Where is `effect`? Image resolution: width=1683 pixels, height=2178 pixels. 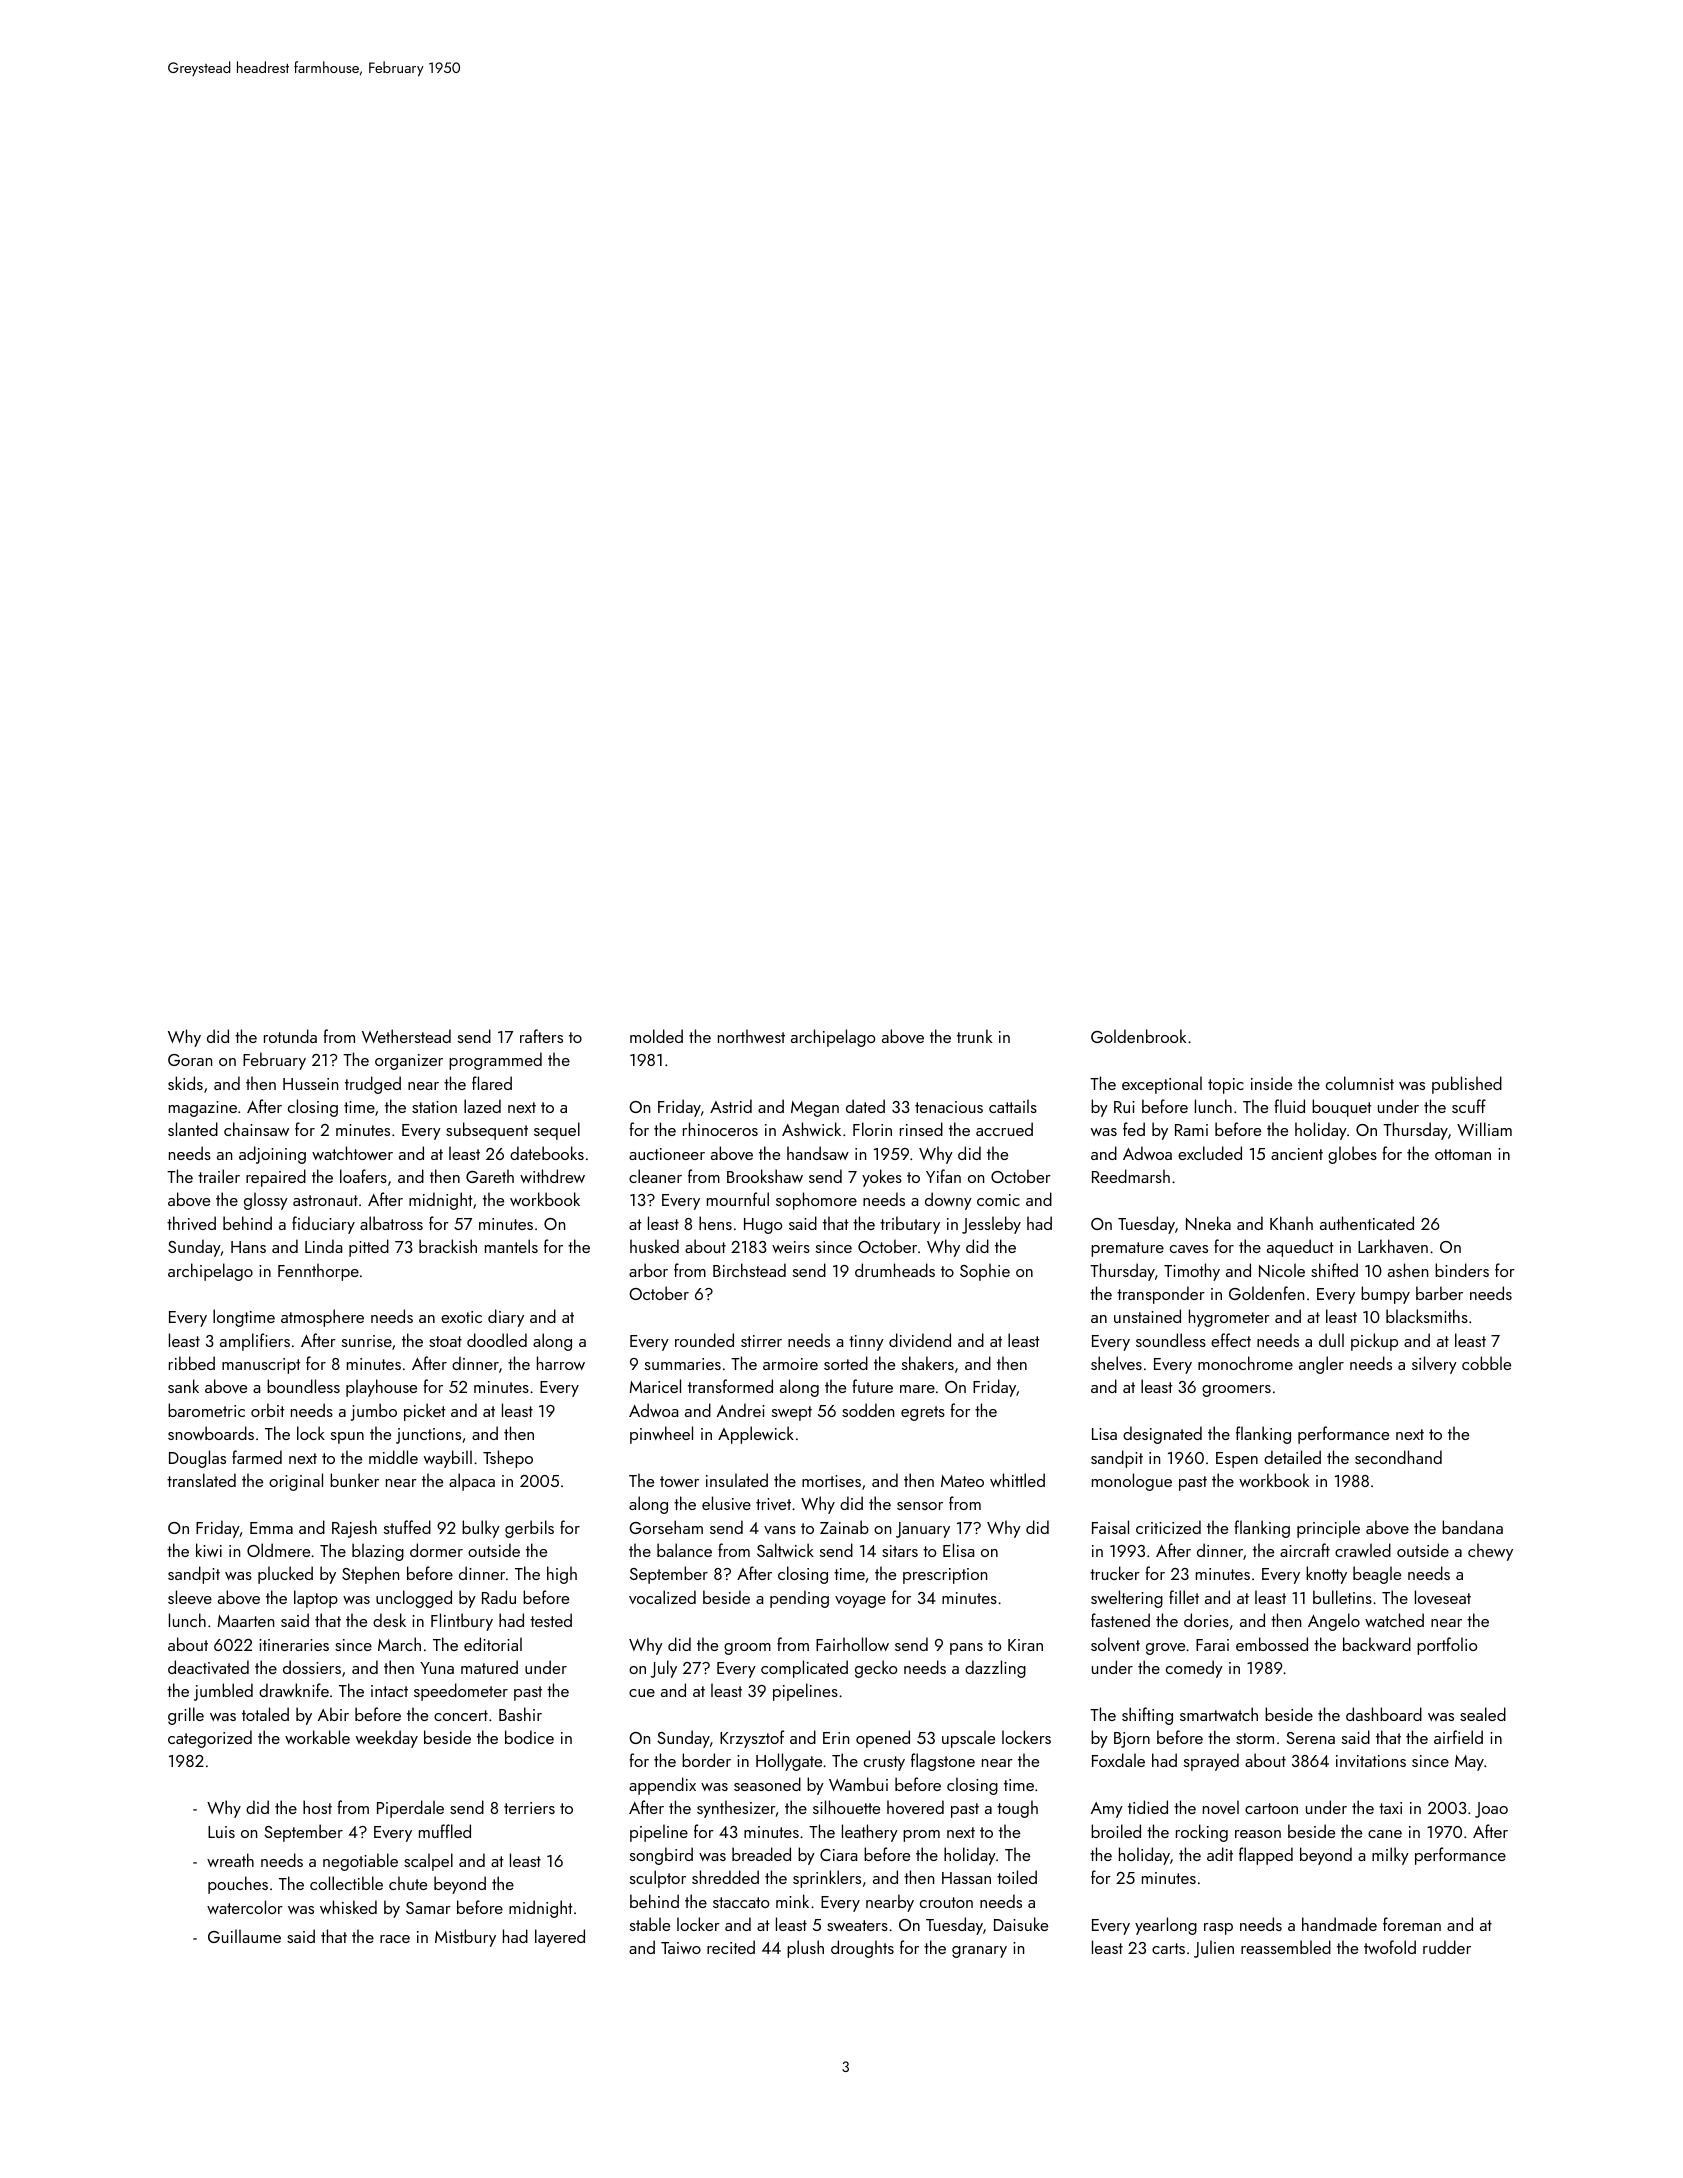 effect is located at coordinates (1231, 1340).
